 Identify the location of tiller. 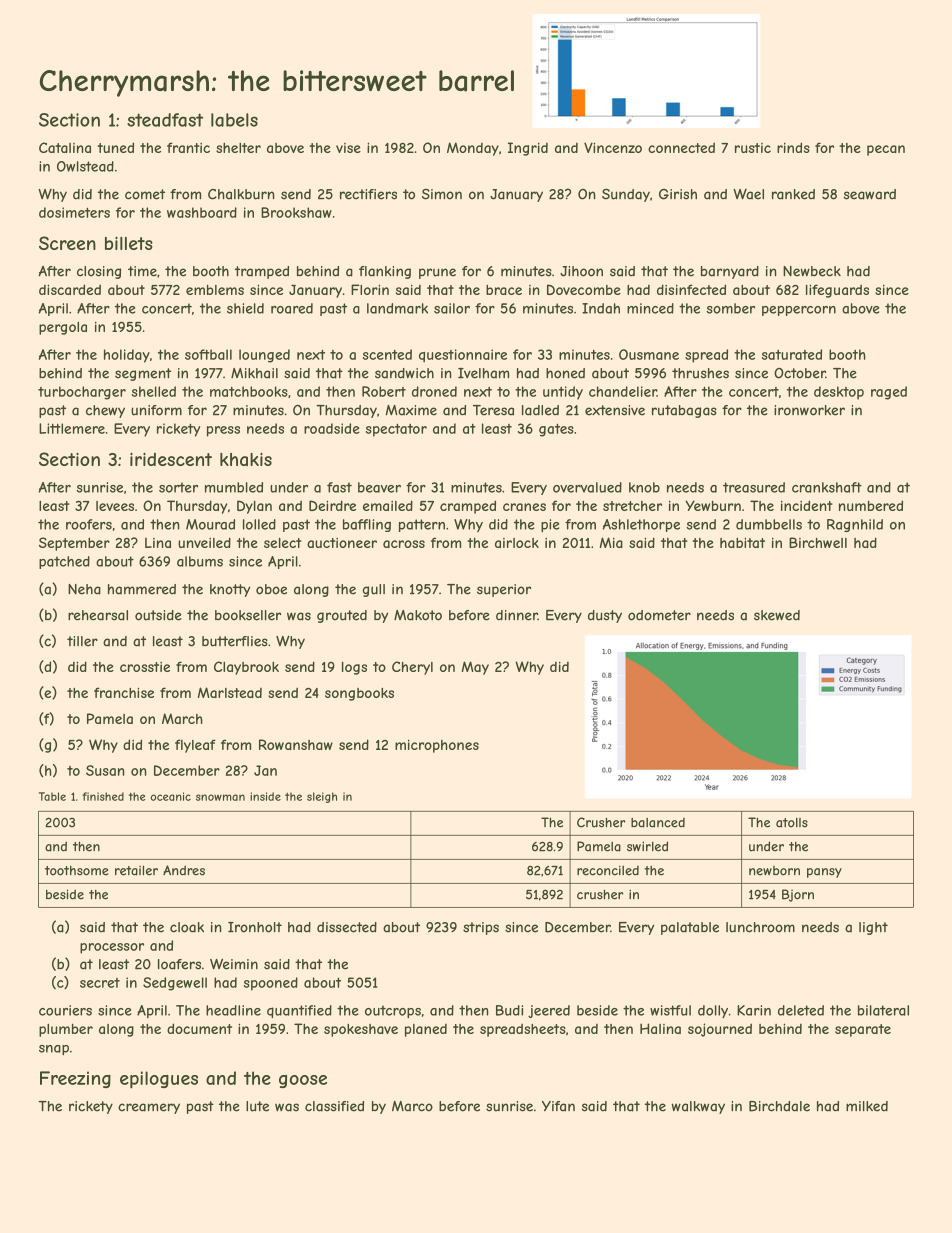
(82, 641).
